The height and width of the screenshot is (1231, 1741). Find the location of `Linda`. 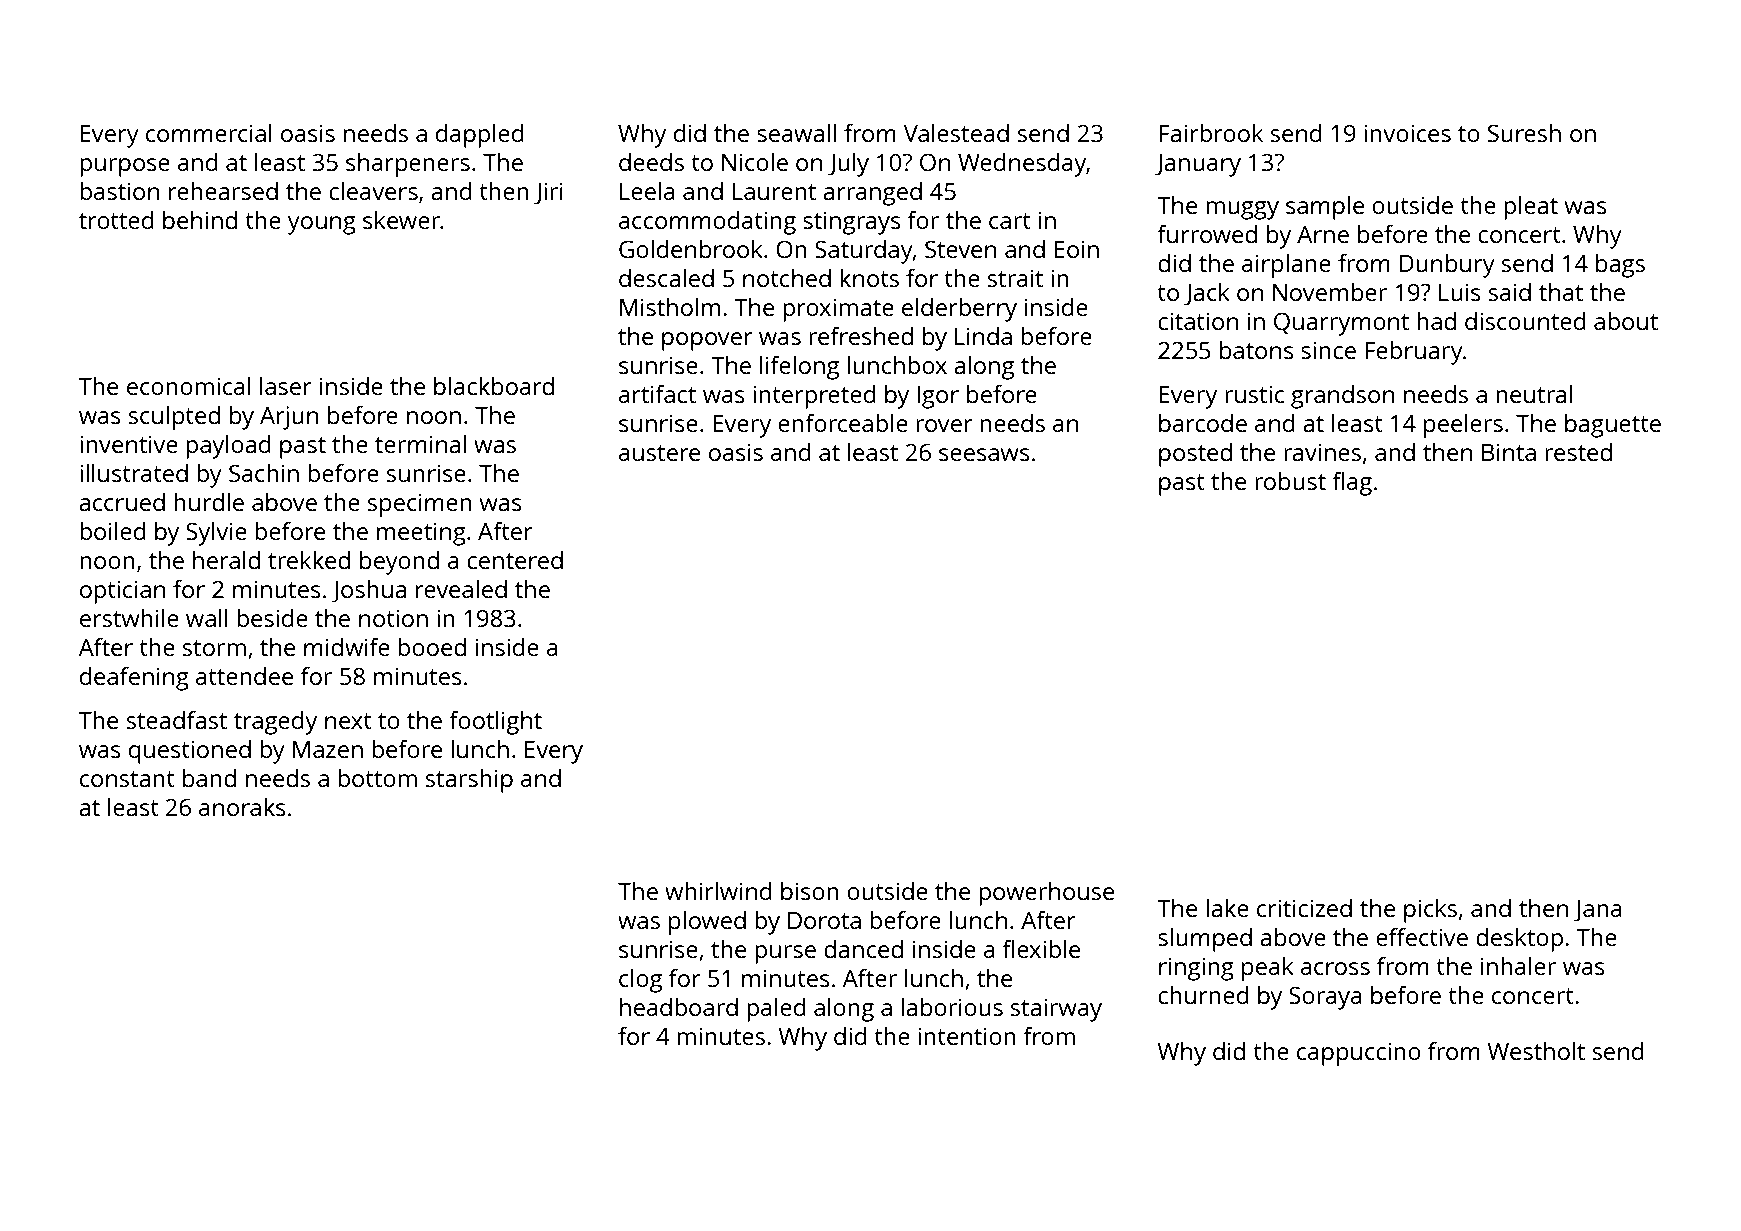

Linda is located at coordinates (983, 336).
